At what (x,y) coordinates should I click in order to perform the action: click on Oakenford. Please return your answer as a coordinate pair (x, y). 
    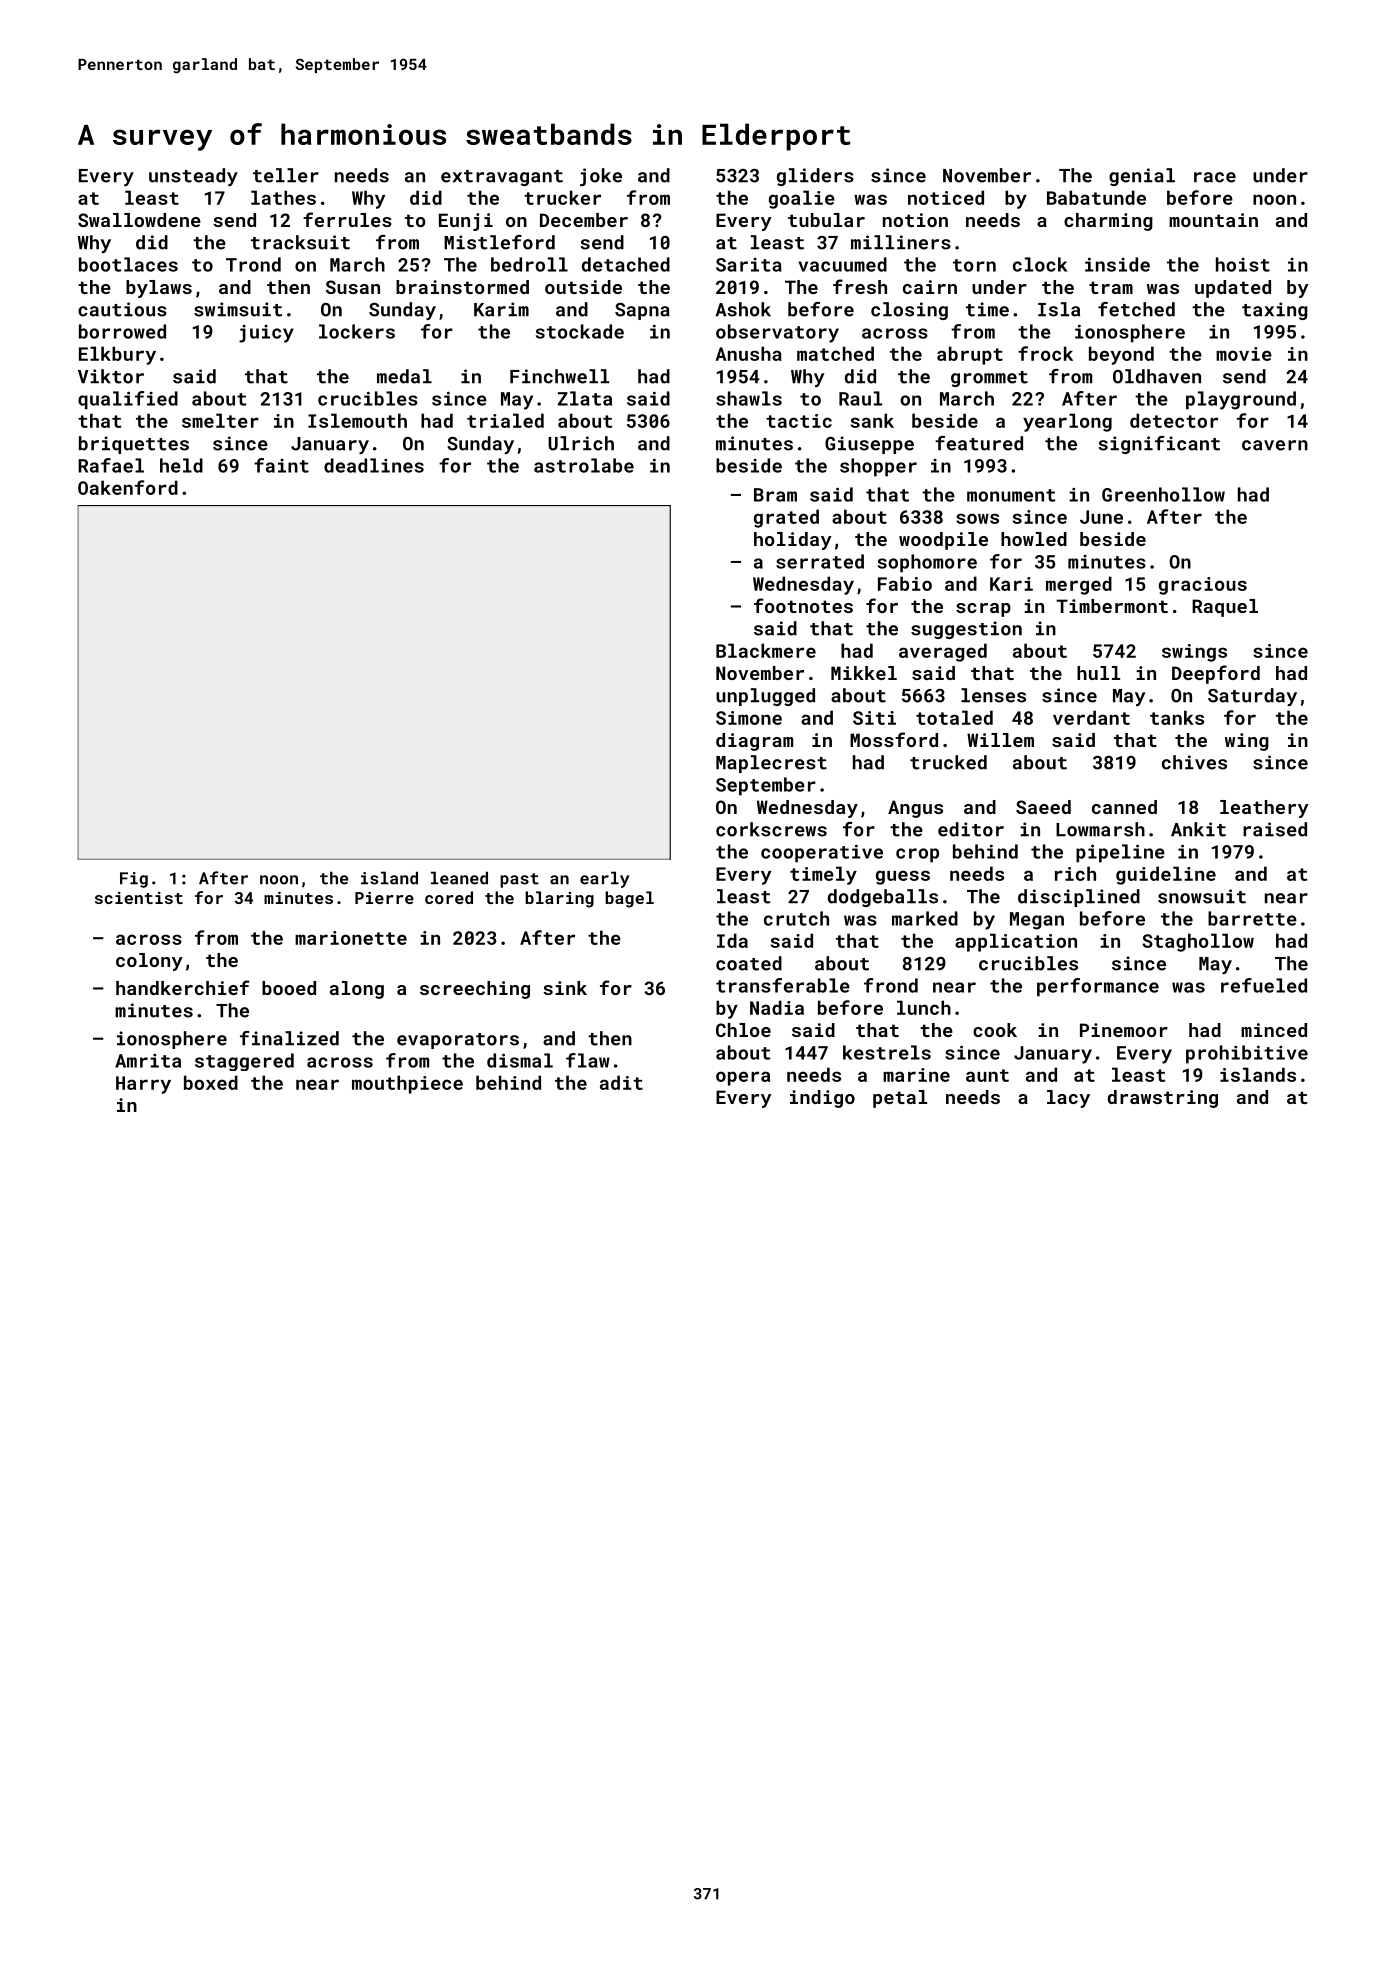
    Looking at the image, I should click on (128, 487).
